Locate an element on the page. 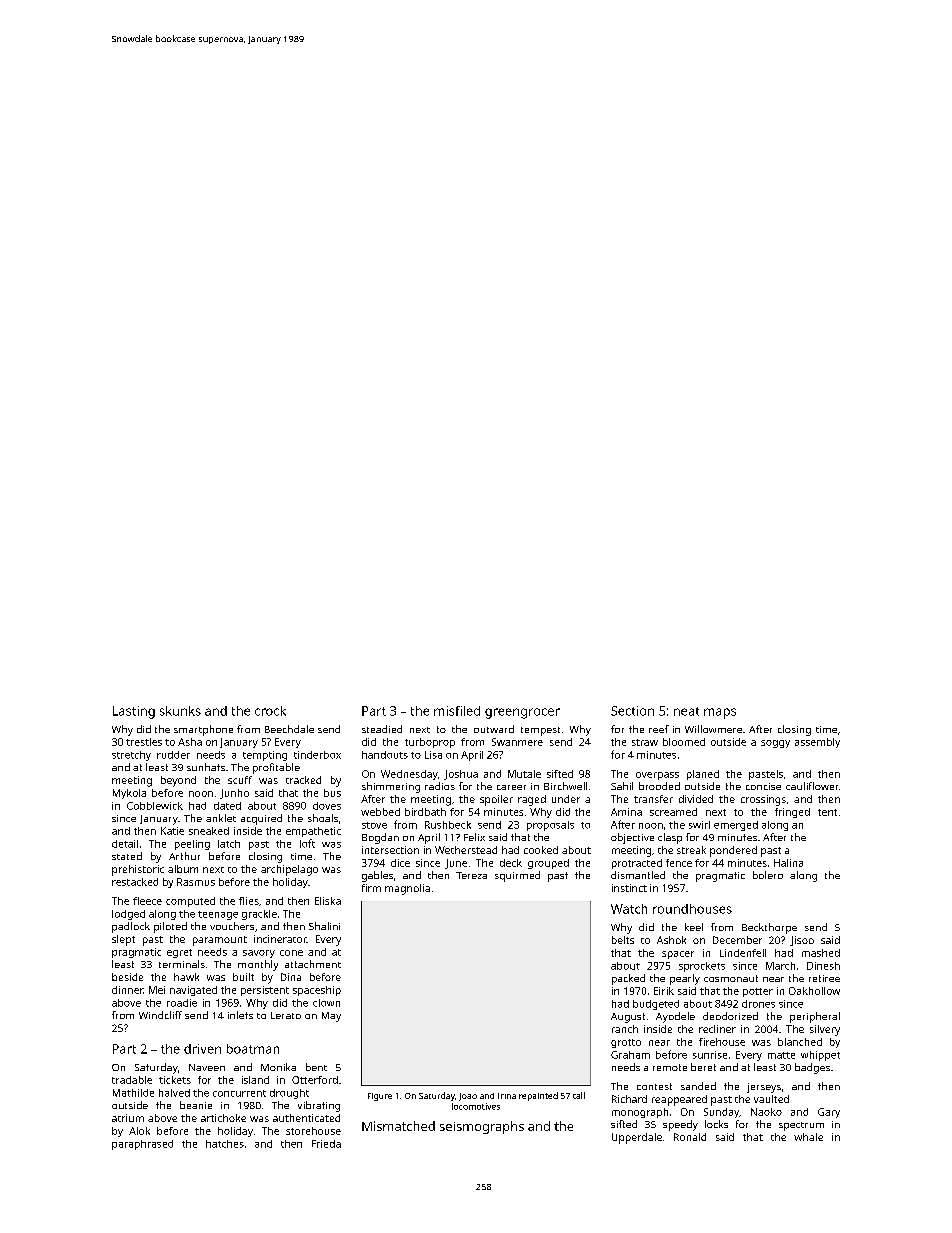 This document has width=952, height=1233. Monika is located at coordinates (278, 1067).
